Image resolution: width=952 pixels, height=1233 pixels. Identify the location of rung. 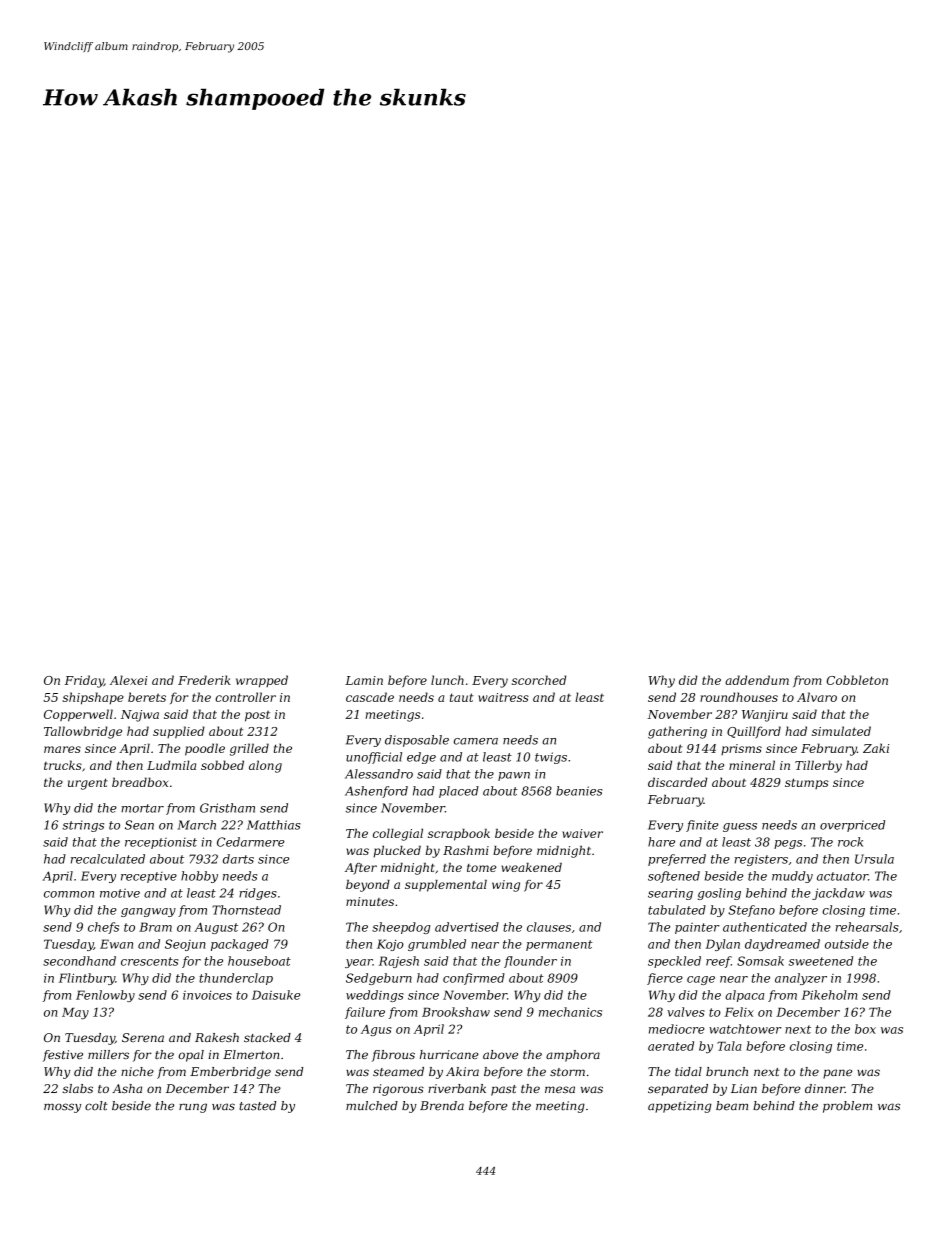
(193, 1108).
